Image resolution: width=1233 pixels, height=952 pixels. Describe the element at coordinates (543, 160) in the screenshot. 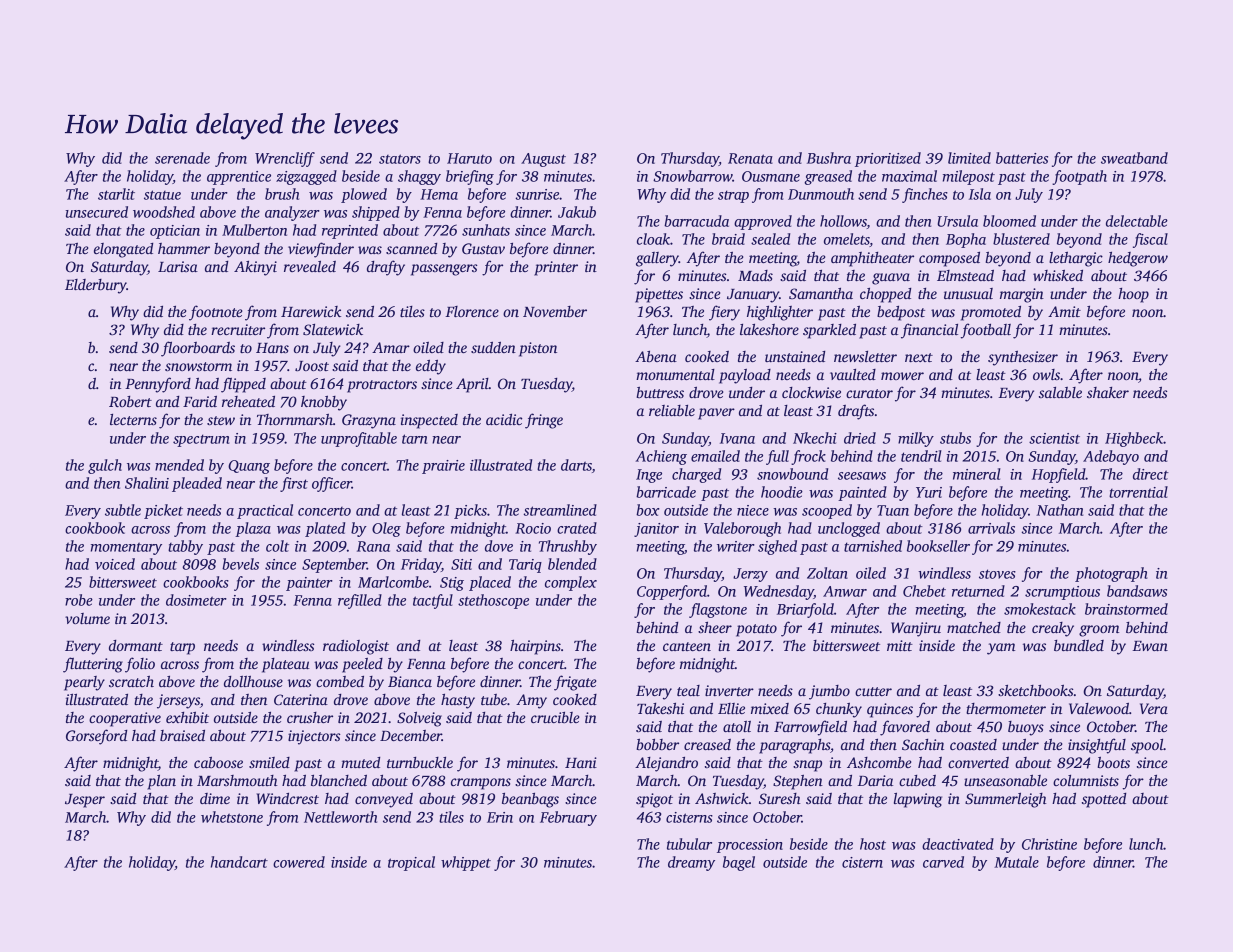

I see `August` at that location.
